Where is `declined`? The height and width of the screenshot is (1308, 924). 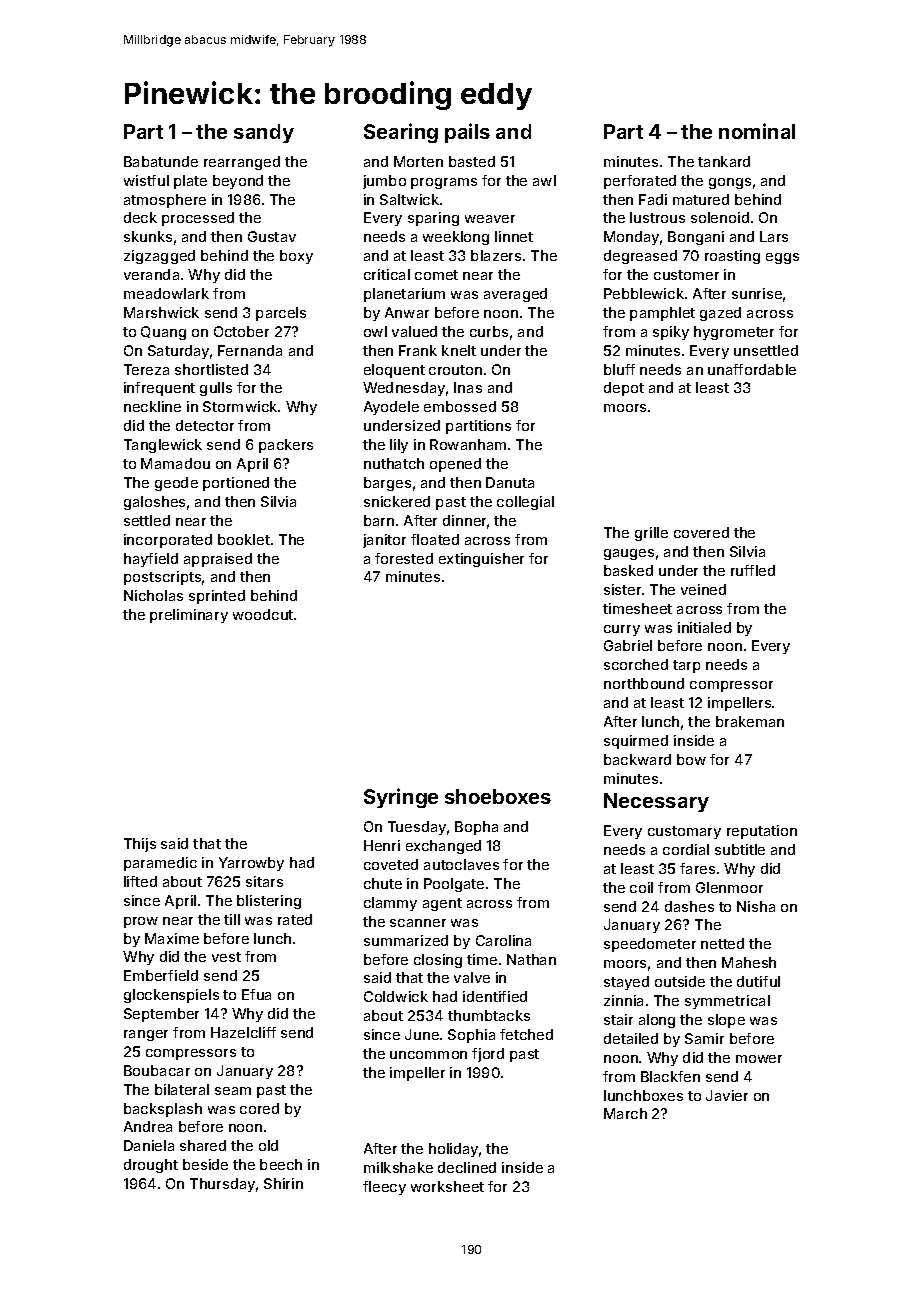 declined is located at coordinates (467, 1167).
